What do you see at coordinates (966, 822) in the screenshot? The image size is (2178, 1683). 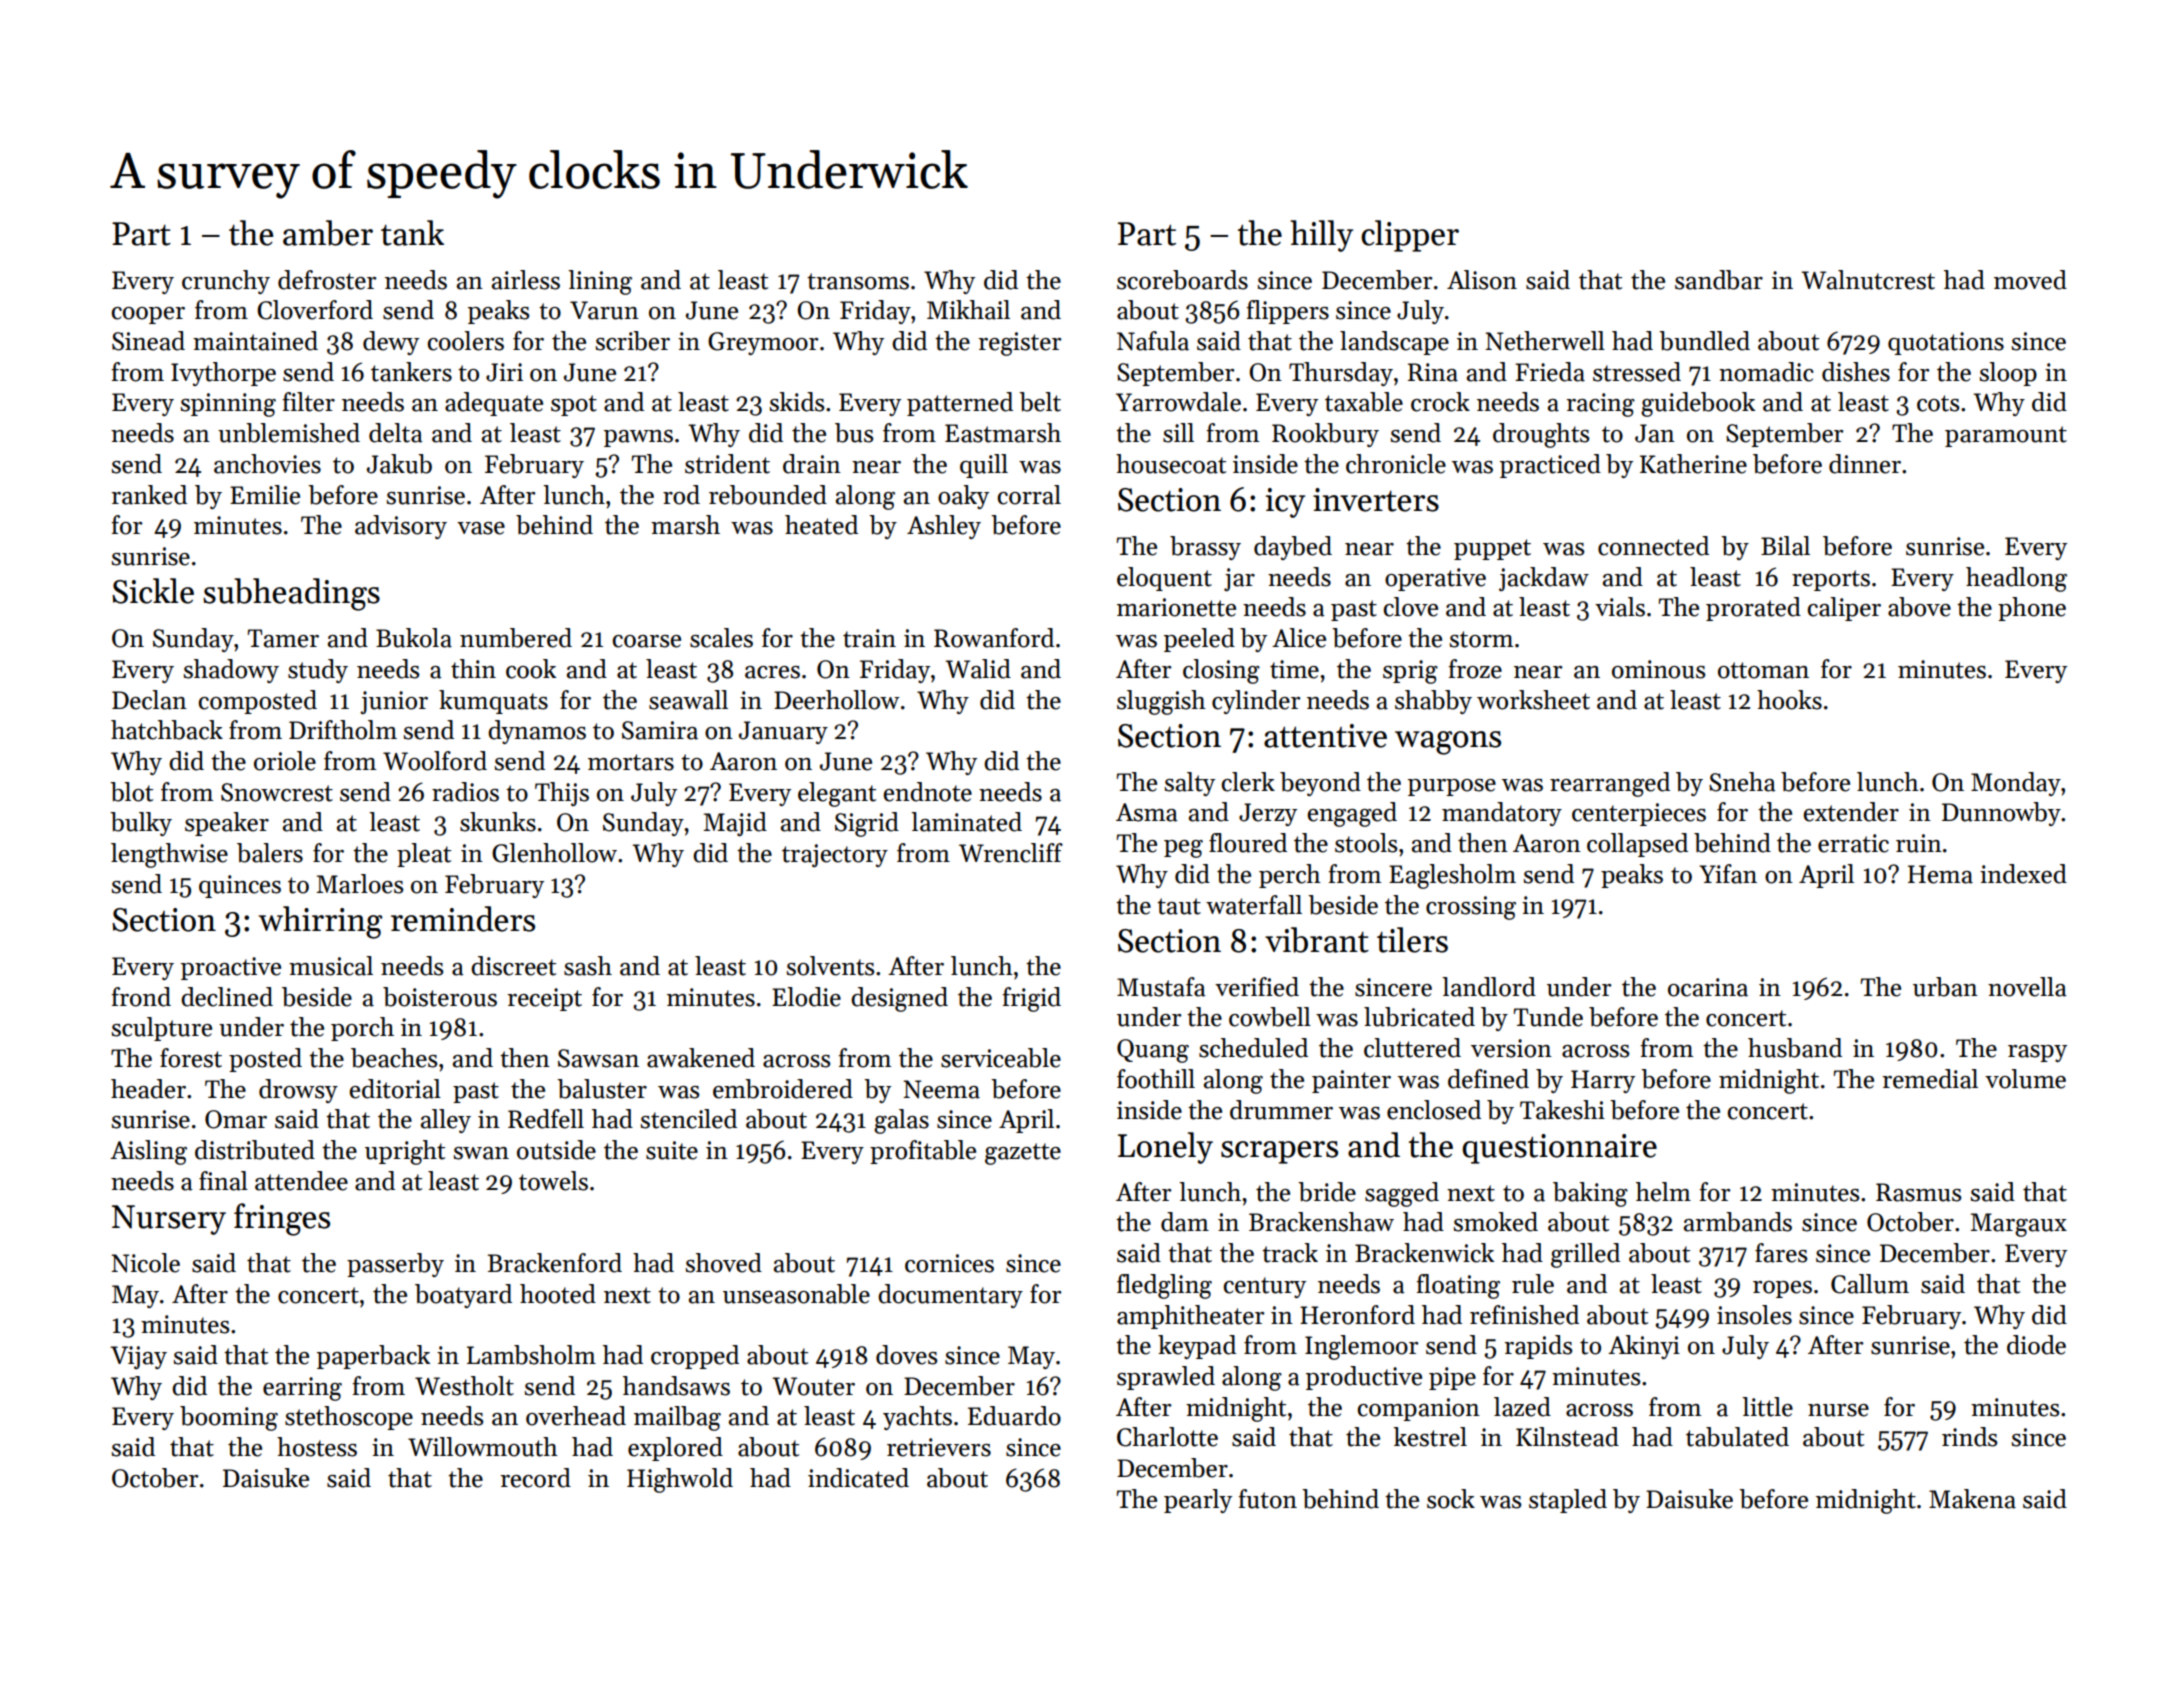 I see `laminated` at bounding box center [966, 822].
